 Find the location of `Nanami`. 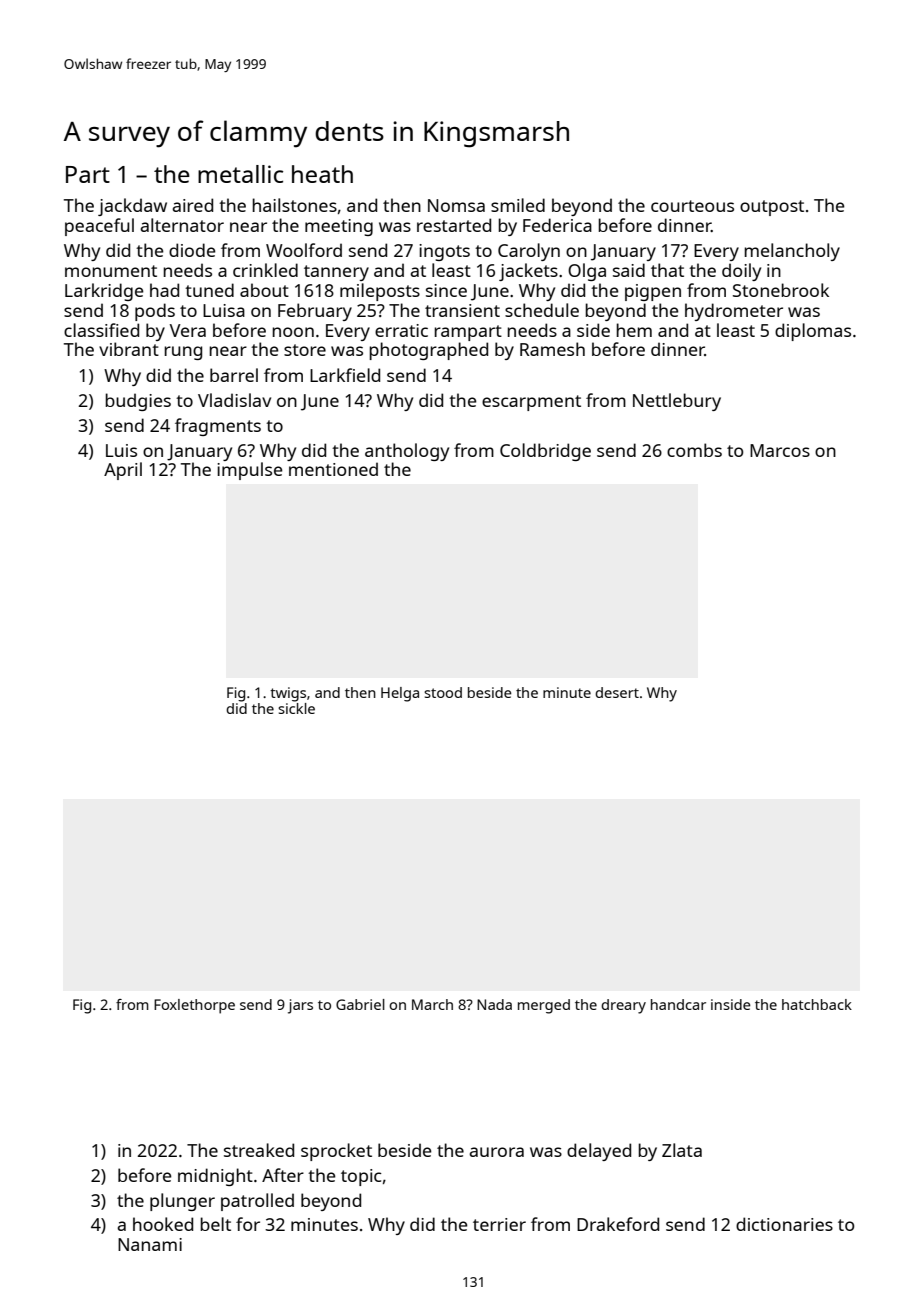

Nanami is located at coordinates (150, 1244).
